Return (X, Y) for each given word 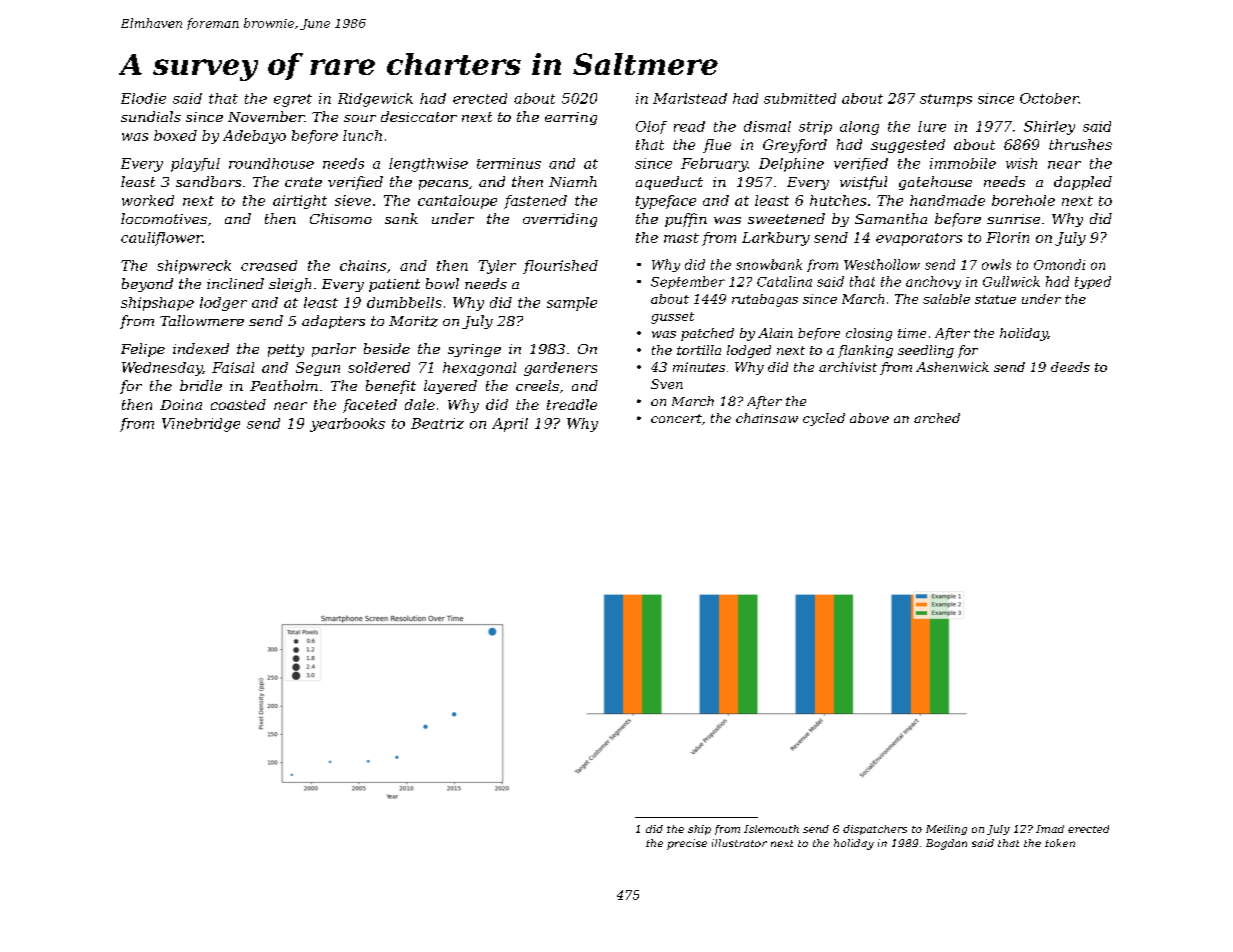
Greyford (795, 146)
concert (676, 418)
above (869, 418)
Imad (1050, 829)
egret (293, 100)
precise (687, 844)
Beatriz (437, 423)
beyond (147, 285)
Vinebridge (201, 425)
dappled (1083, 183)
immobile (963, 163)
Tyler (497, 267)
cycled (824, 419)
